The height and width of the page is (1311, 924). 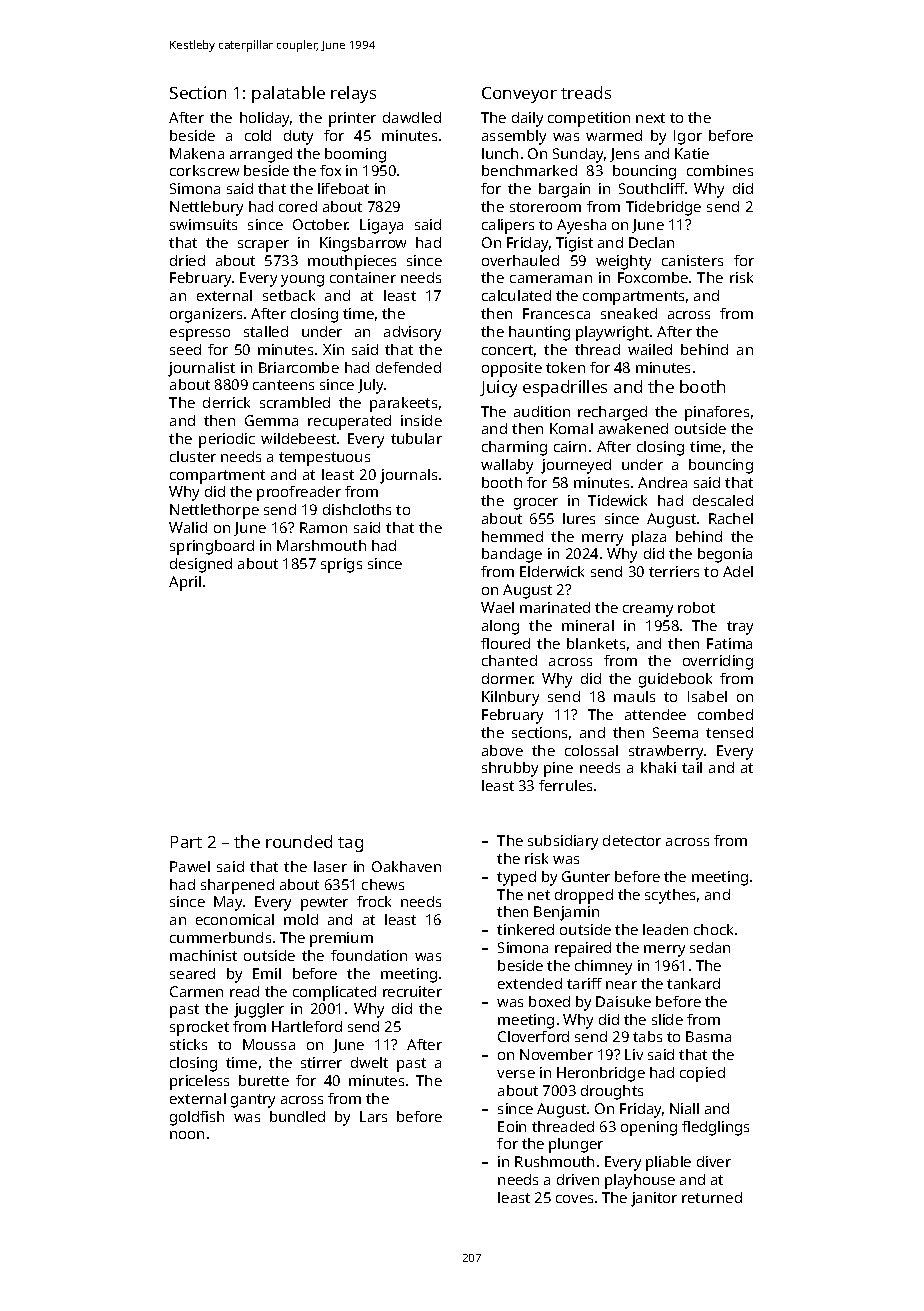 What do you see at coordinates (556, 313) in the page?
I see `Francesca` at bounding box center [556, 313].
